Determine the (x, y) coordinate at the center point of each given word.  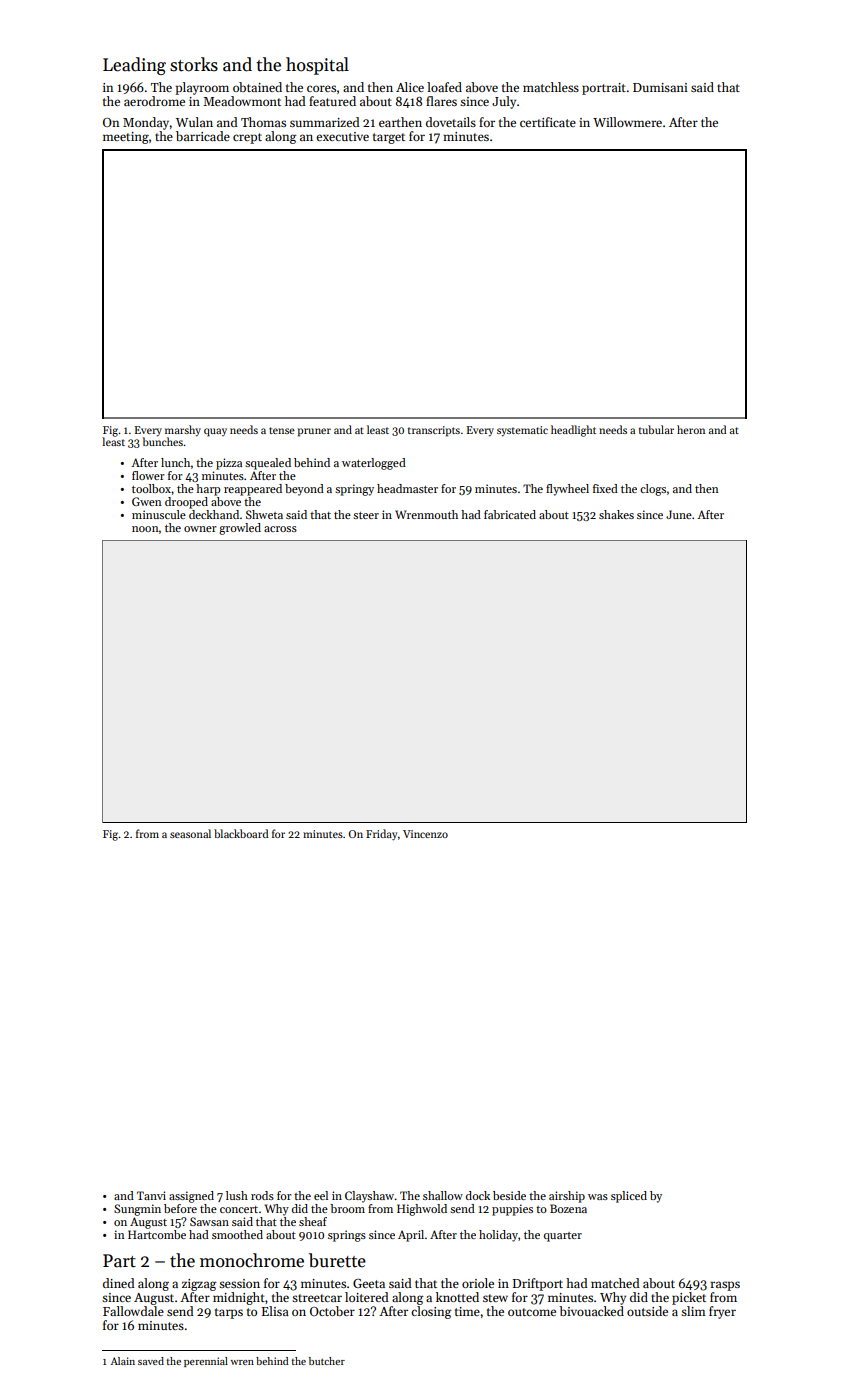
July (504, 102)
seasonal (190, 833)
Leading (134, 66)
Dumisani (660, 87)
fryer (722, 1312)
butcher (327, 1361)
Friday (381, 835)
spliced (629, 1197)
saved (151, 1361)
